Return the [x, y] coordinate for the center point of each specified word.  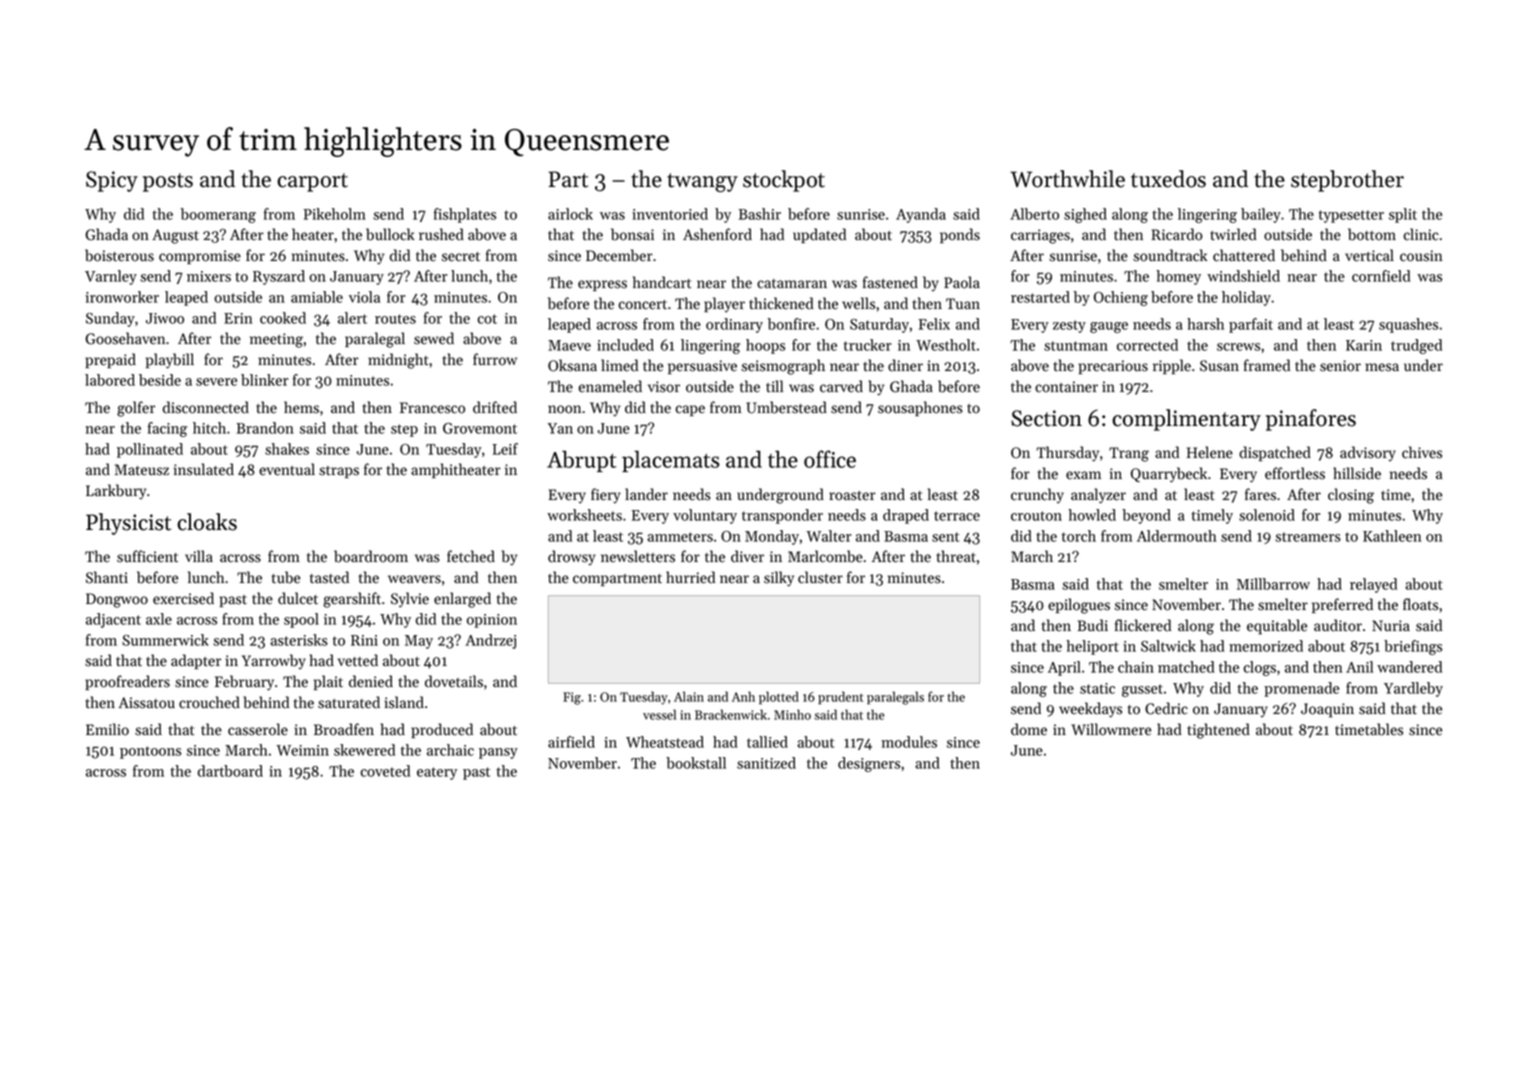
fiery [606, 495]
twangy [702, 182]
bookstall [696, 763]
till [774, 386]
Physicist [128, 524]
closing [1351, 496]
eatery [437, 773]
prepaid [110, 360]
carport [312, 182]
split [1403, 215]
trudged [1416, 346]
